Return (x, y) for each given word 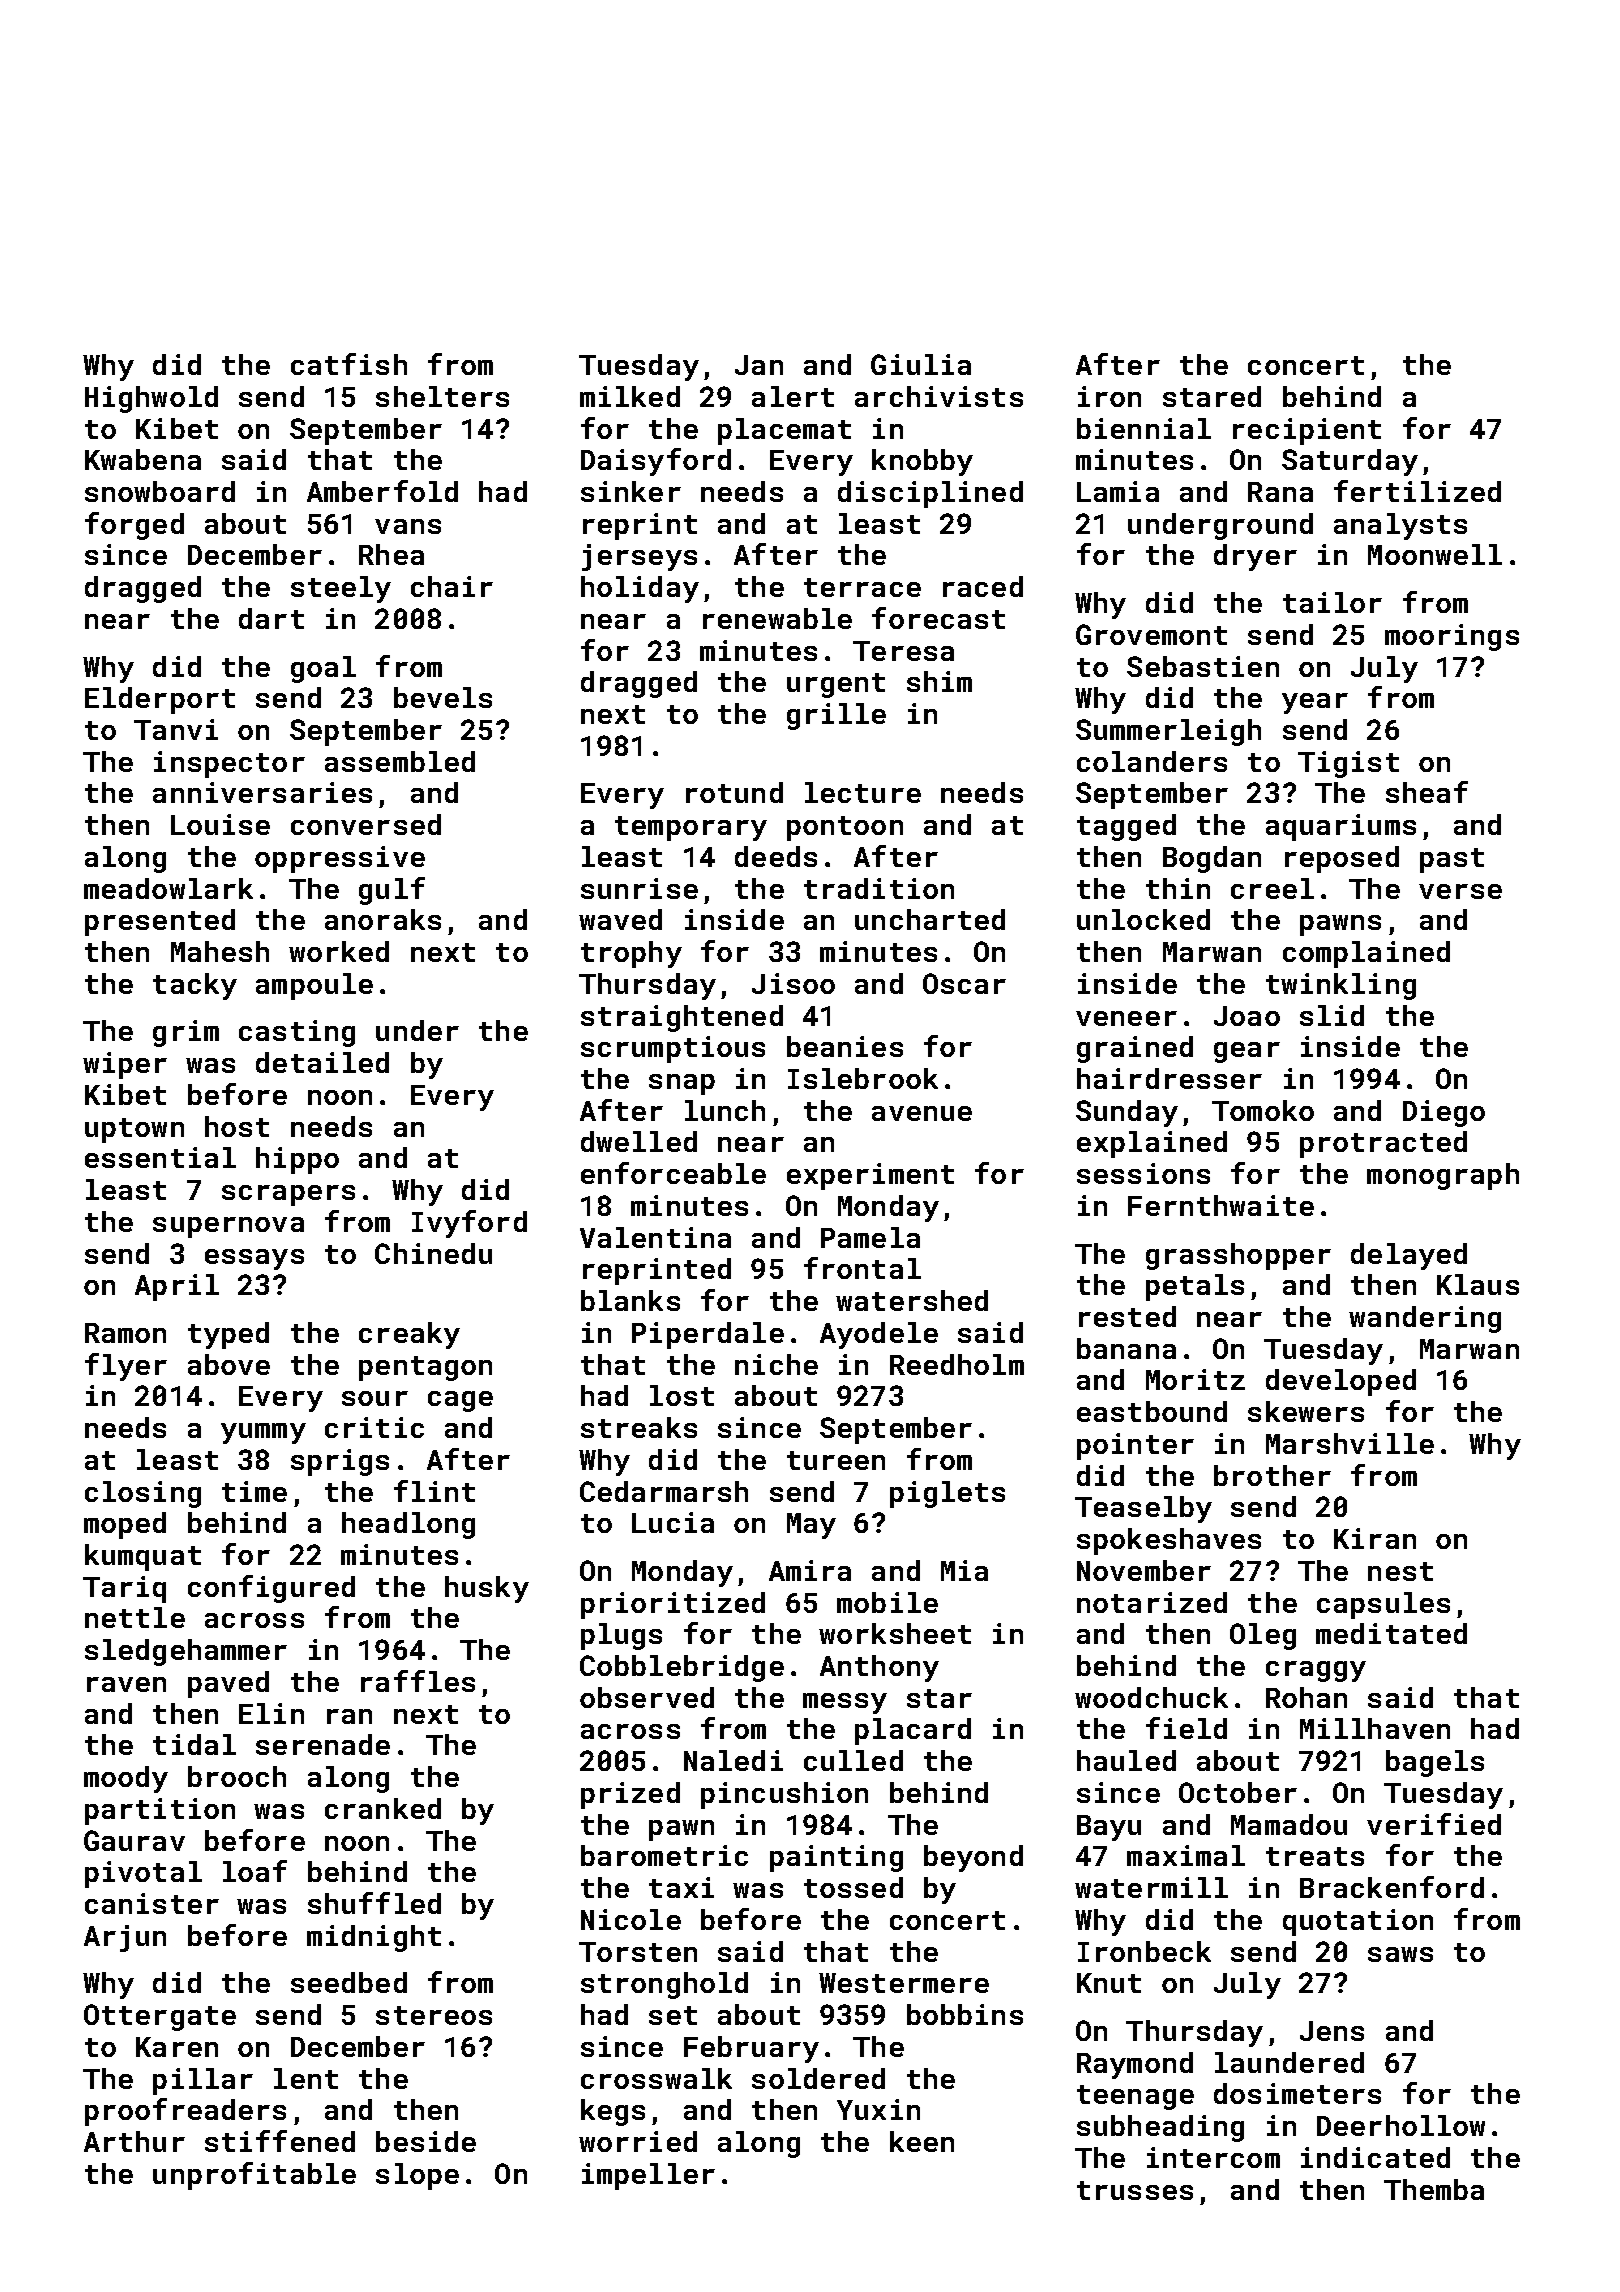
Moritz (1195, 1379)
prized (630, 1795)
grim (186, 1033)
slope (417, 2176)
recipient (1307, 431)
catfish (349, 364)
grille (836, 716)
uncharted (930, 919)
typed (228, 1335)
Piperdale (708, 1335)
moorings (1452, 637)
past (1452, 860)
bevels (443, 697)
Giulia (921, 364)
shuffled (374, 1903)
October (1238, 1792)
